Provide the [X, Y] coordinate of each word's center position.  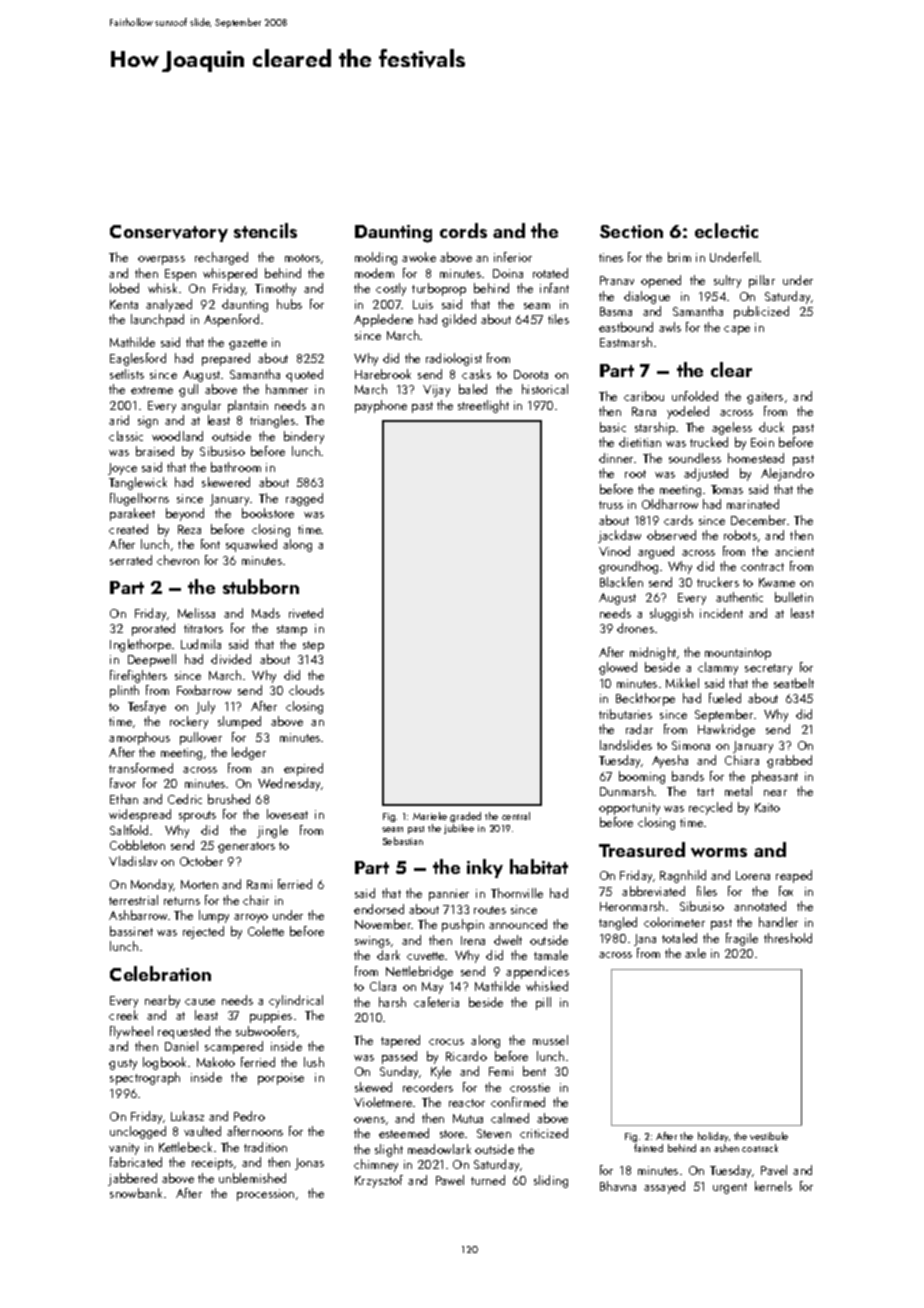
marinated [753, 504]
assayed [664, 1187]
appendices [537, 972]
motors [302, 258]
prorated [153, 629]
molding [376, 258]
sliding [551, 1181]
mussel [550, 1040]
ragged [304, 499]
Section [631, 231]
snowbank [136, 1193]
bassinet [131, 931]
